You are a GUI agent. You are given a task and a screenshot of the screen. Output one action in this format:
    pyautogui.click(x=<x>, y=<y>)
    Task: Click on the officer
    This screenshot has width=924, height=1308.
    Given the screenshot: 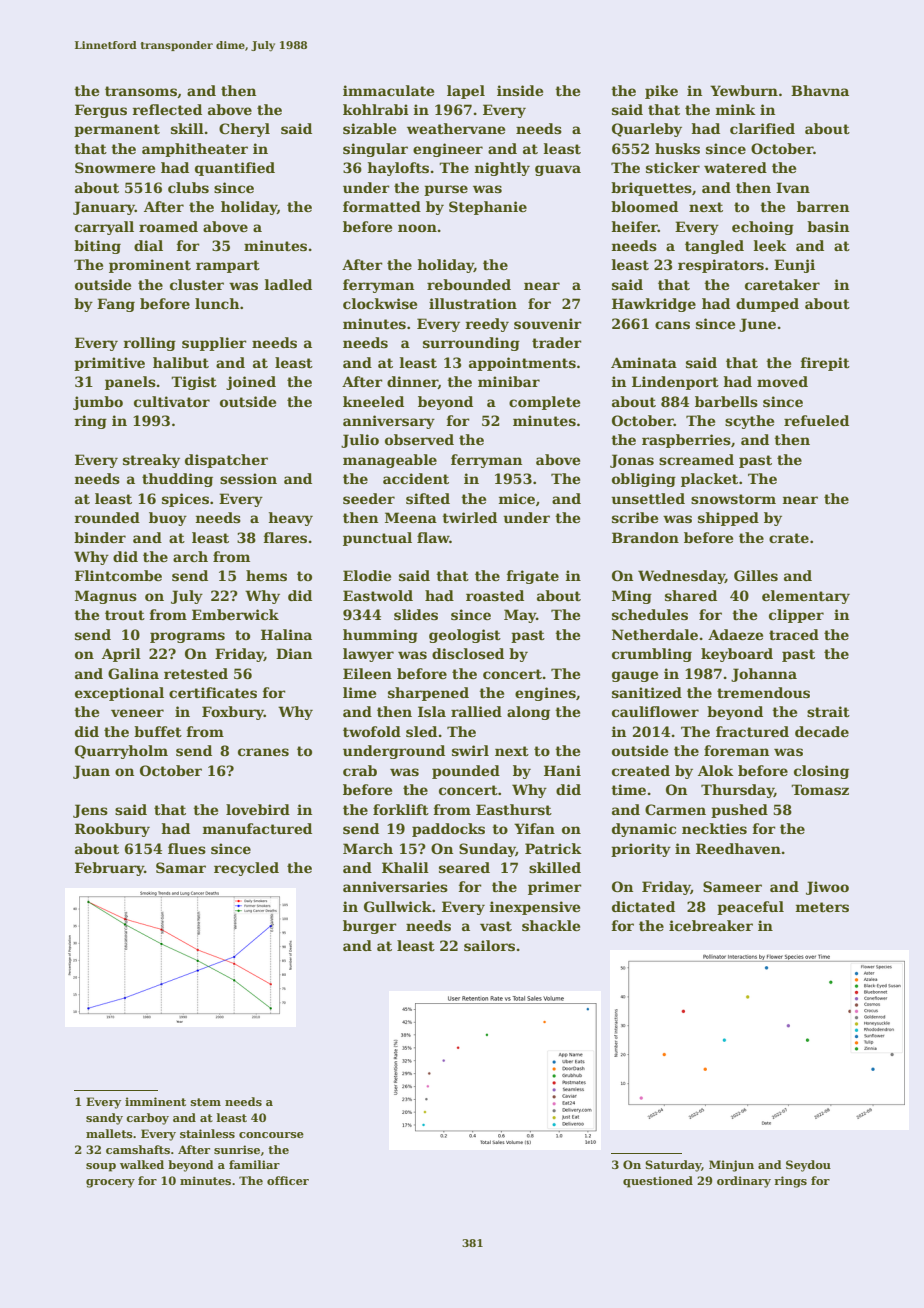 What is the action you would take?
    pyautogui.click(x=288, y=1180)
